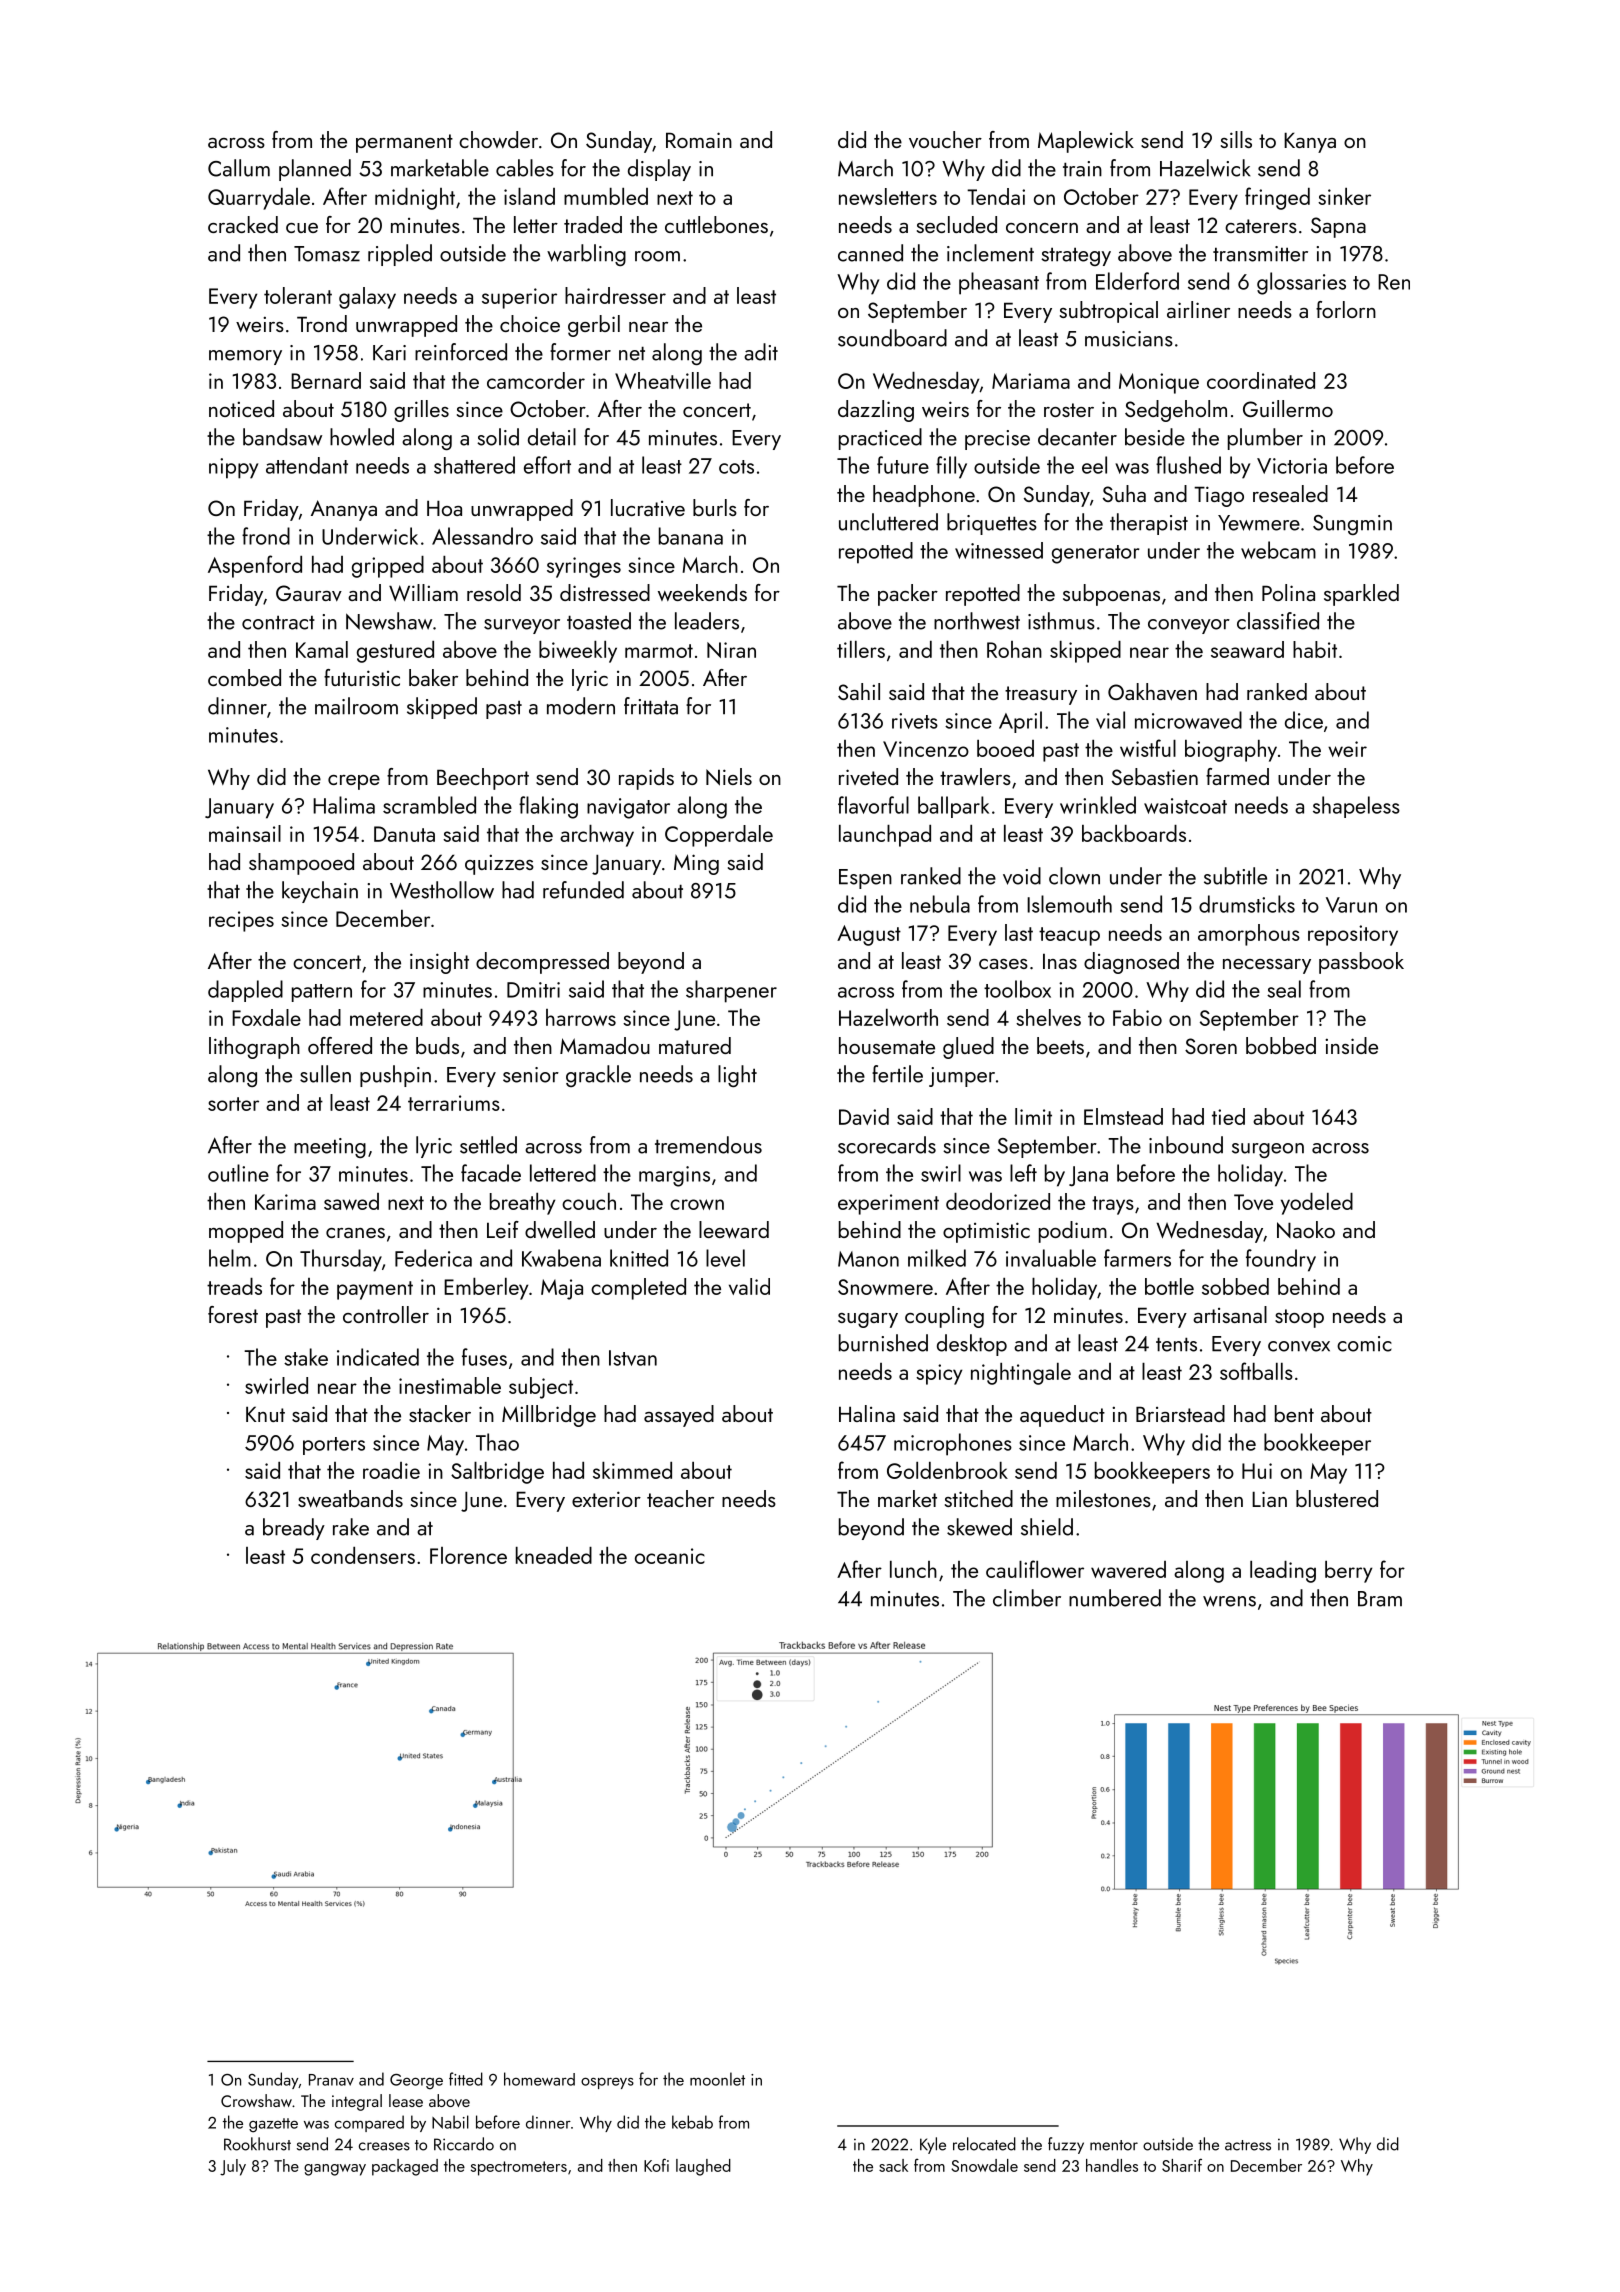 Image resolution: width=1620 pixels, height=2292 pixels. Describe the element at coordinates (1186, 1145) in the screenshot. I see `inbound` at that location.
